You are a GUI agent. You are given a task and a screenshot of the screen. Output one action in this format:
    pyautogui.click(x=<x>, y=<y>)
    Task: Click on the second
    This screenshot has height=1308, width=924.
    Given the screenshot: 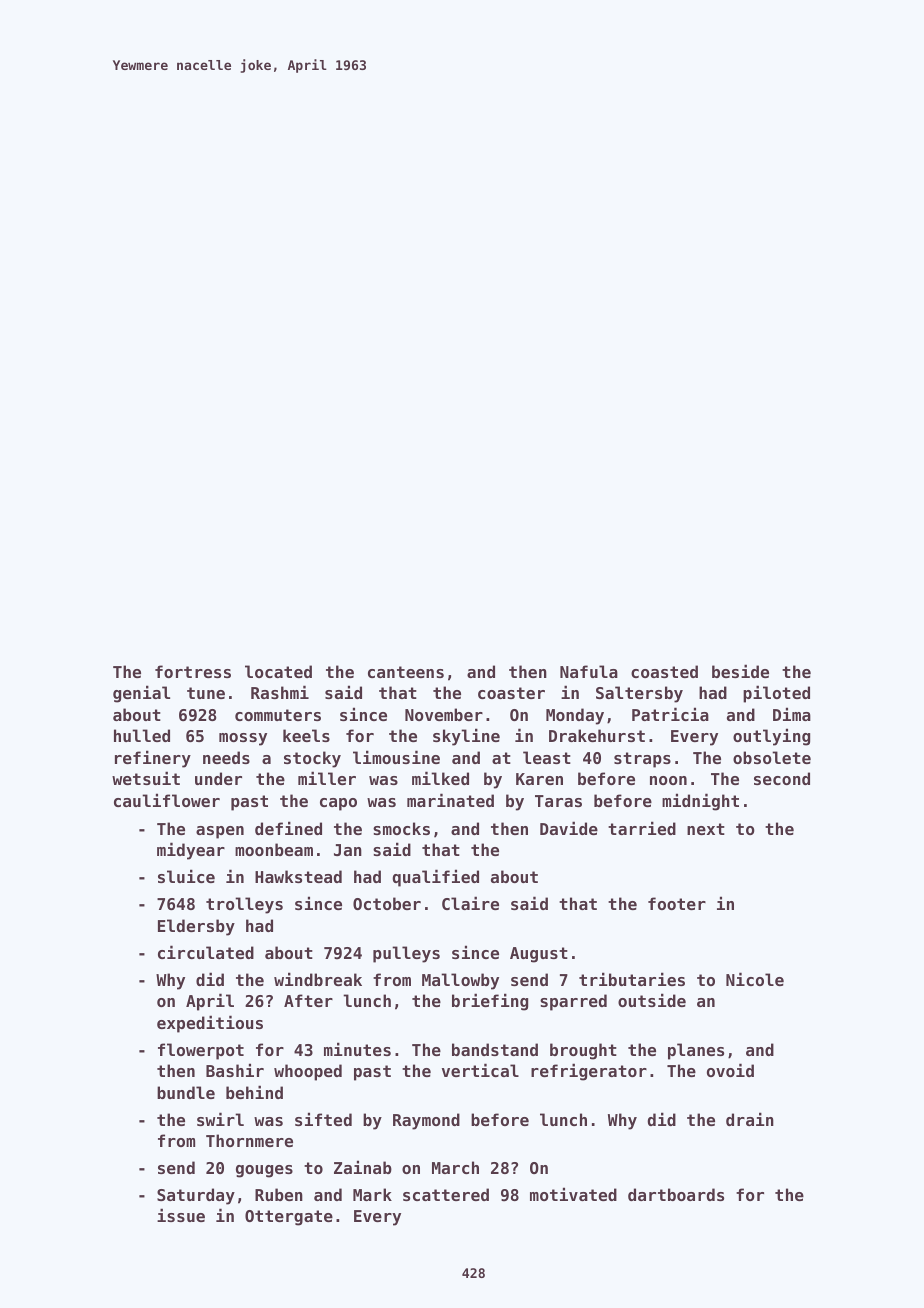 What is the action you would take?
    pyautogui.click(x=782, y=778)
